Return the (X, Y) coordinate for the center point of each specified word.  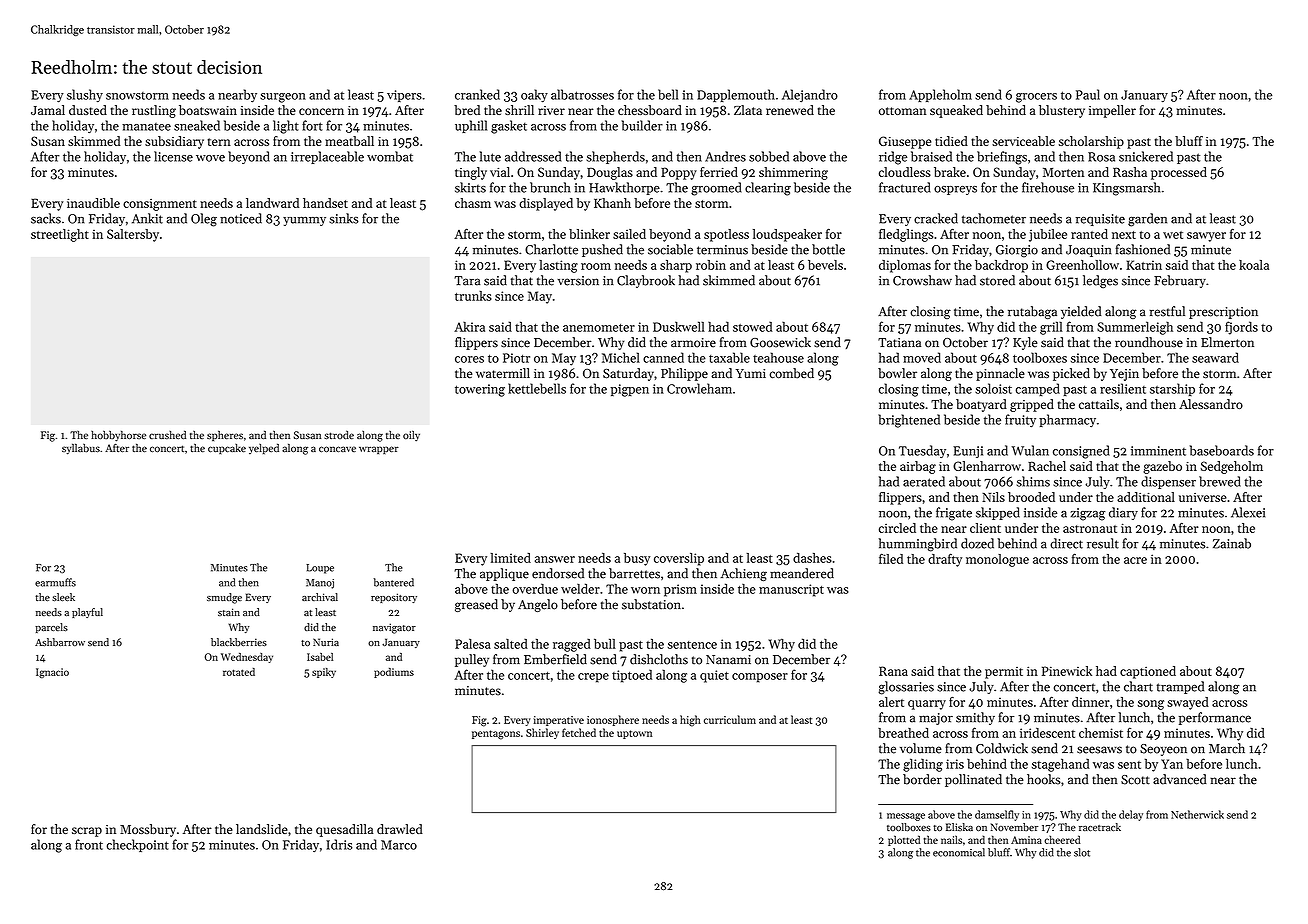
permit (1004, 673)
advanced (1180, 779)
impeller (1112, 111)
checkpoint (138, 845)
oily (411, 436)
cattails (1099, 404)
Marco (399, 845)
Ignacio (52, 673)
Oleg (204, 220)
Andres (725, 156)
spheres (225, 435)
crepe (593, 678)
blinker (589, 234)
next (1124, 235)
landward (272, 203)
